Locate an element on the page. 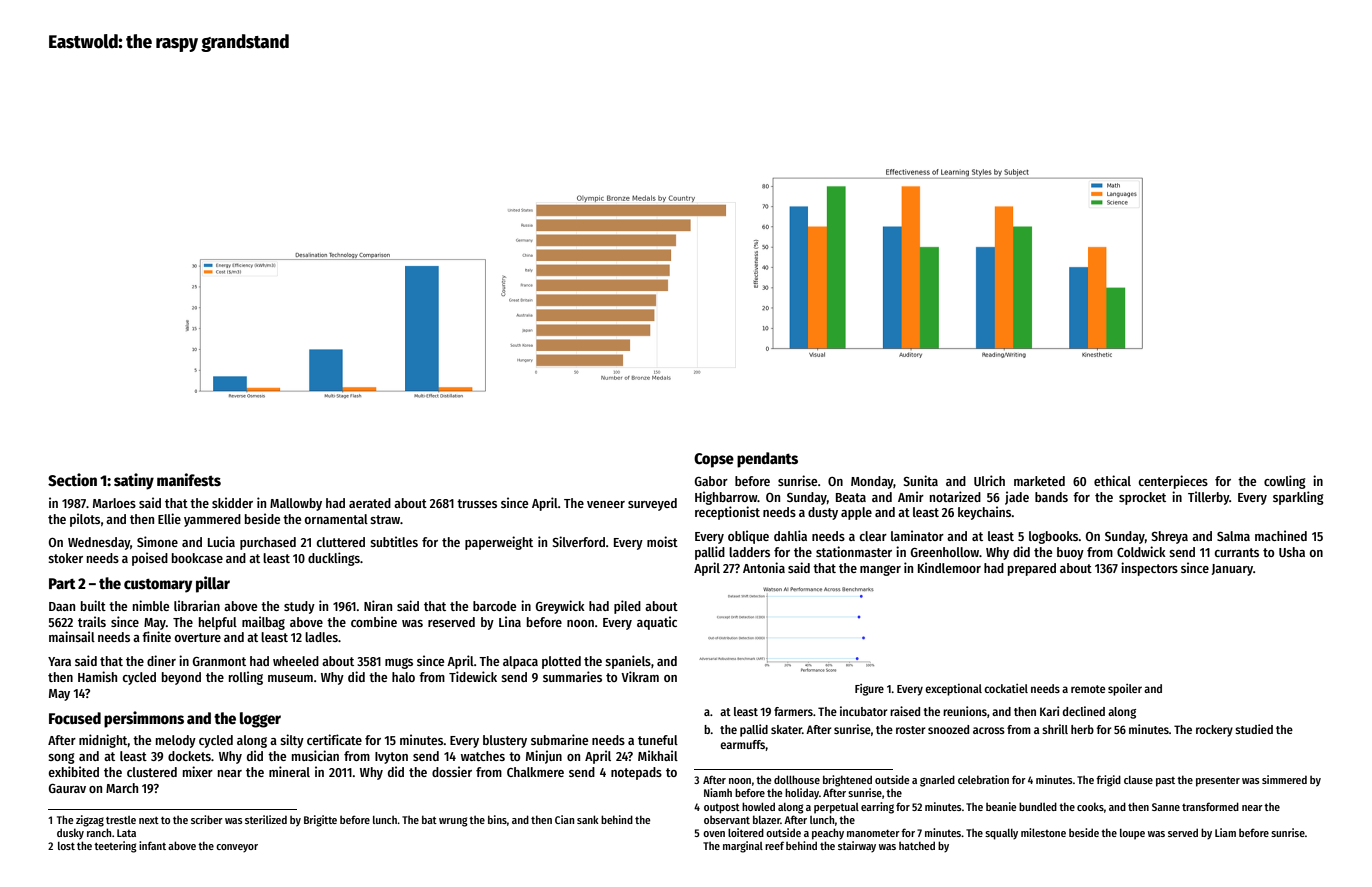 The height and width of the image is (887, 1372). mailbag is located at coordinates (263, 623).
